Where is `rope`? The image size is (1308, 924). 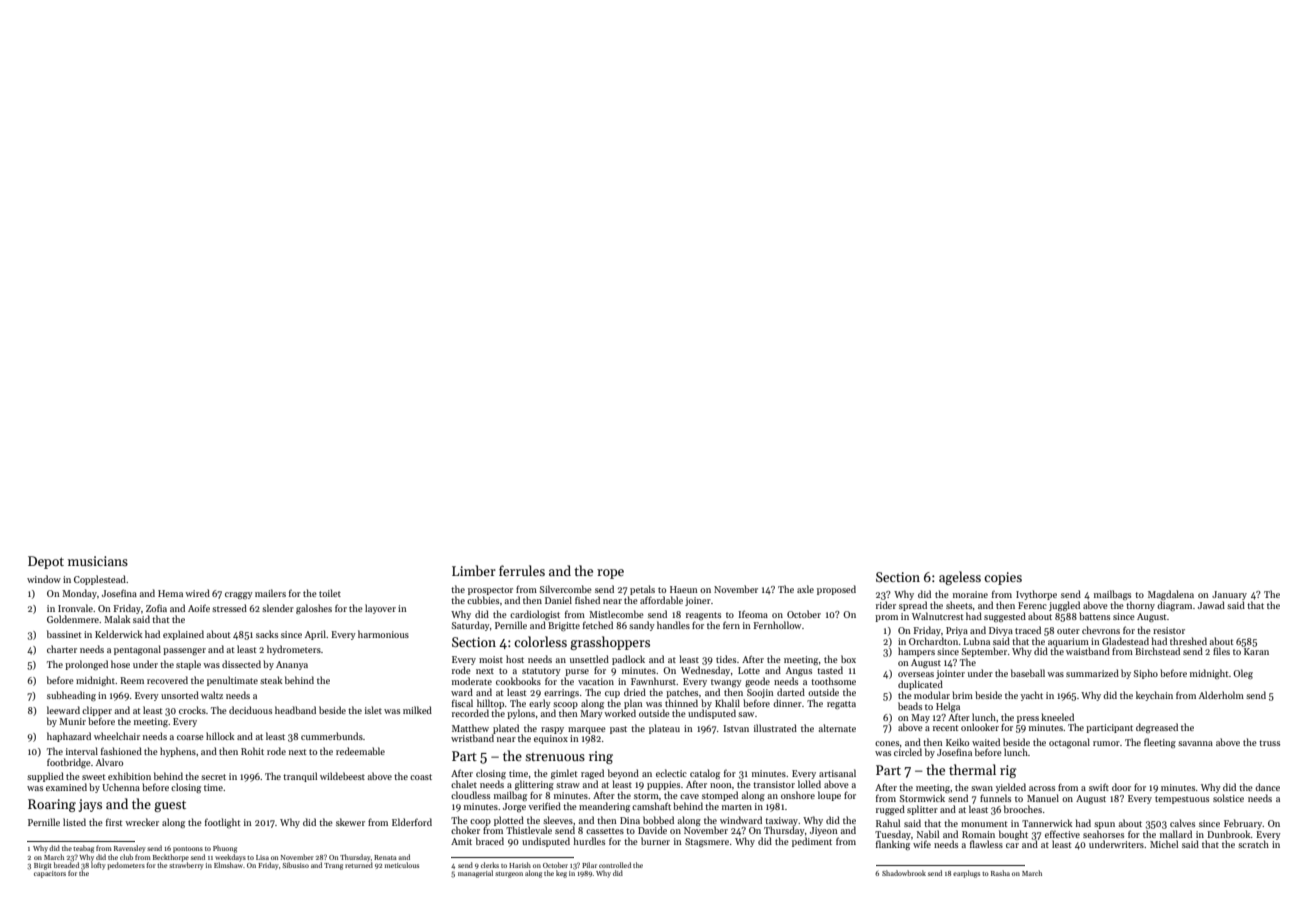 rope is located at coordinates (610, 574).
